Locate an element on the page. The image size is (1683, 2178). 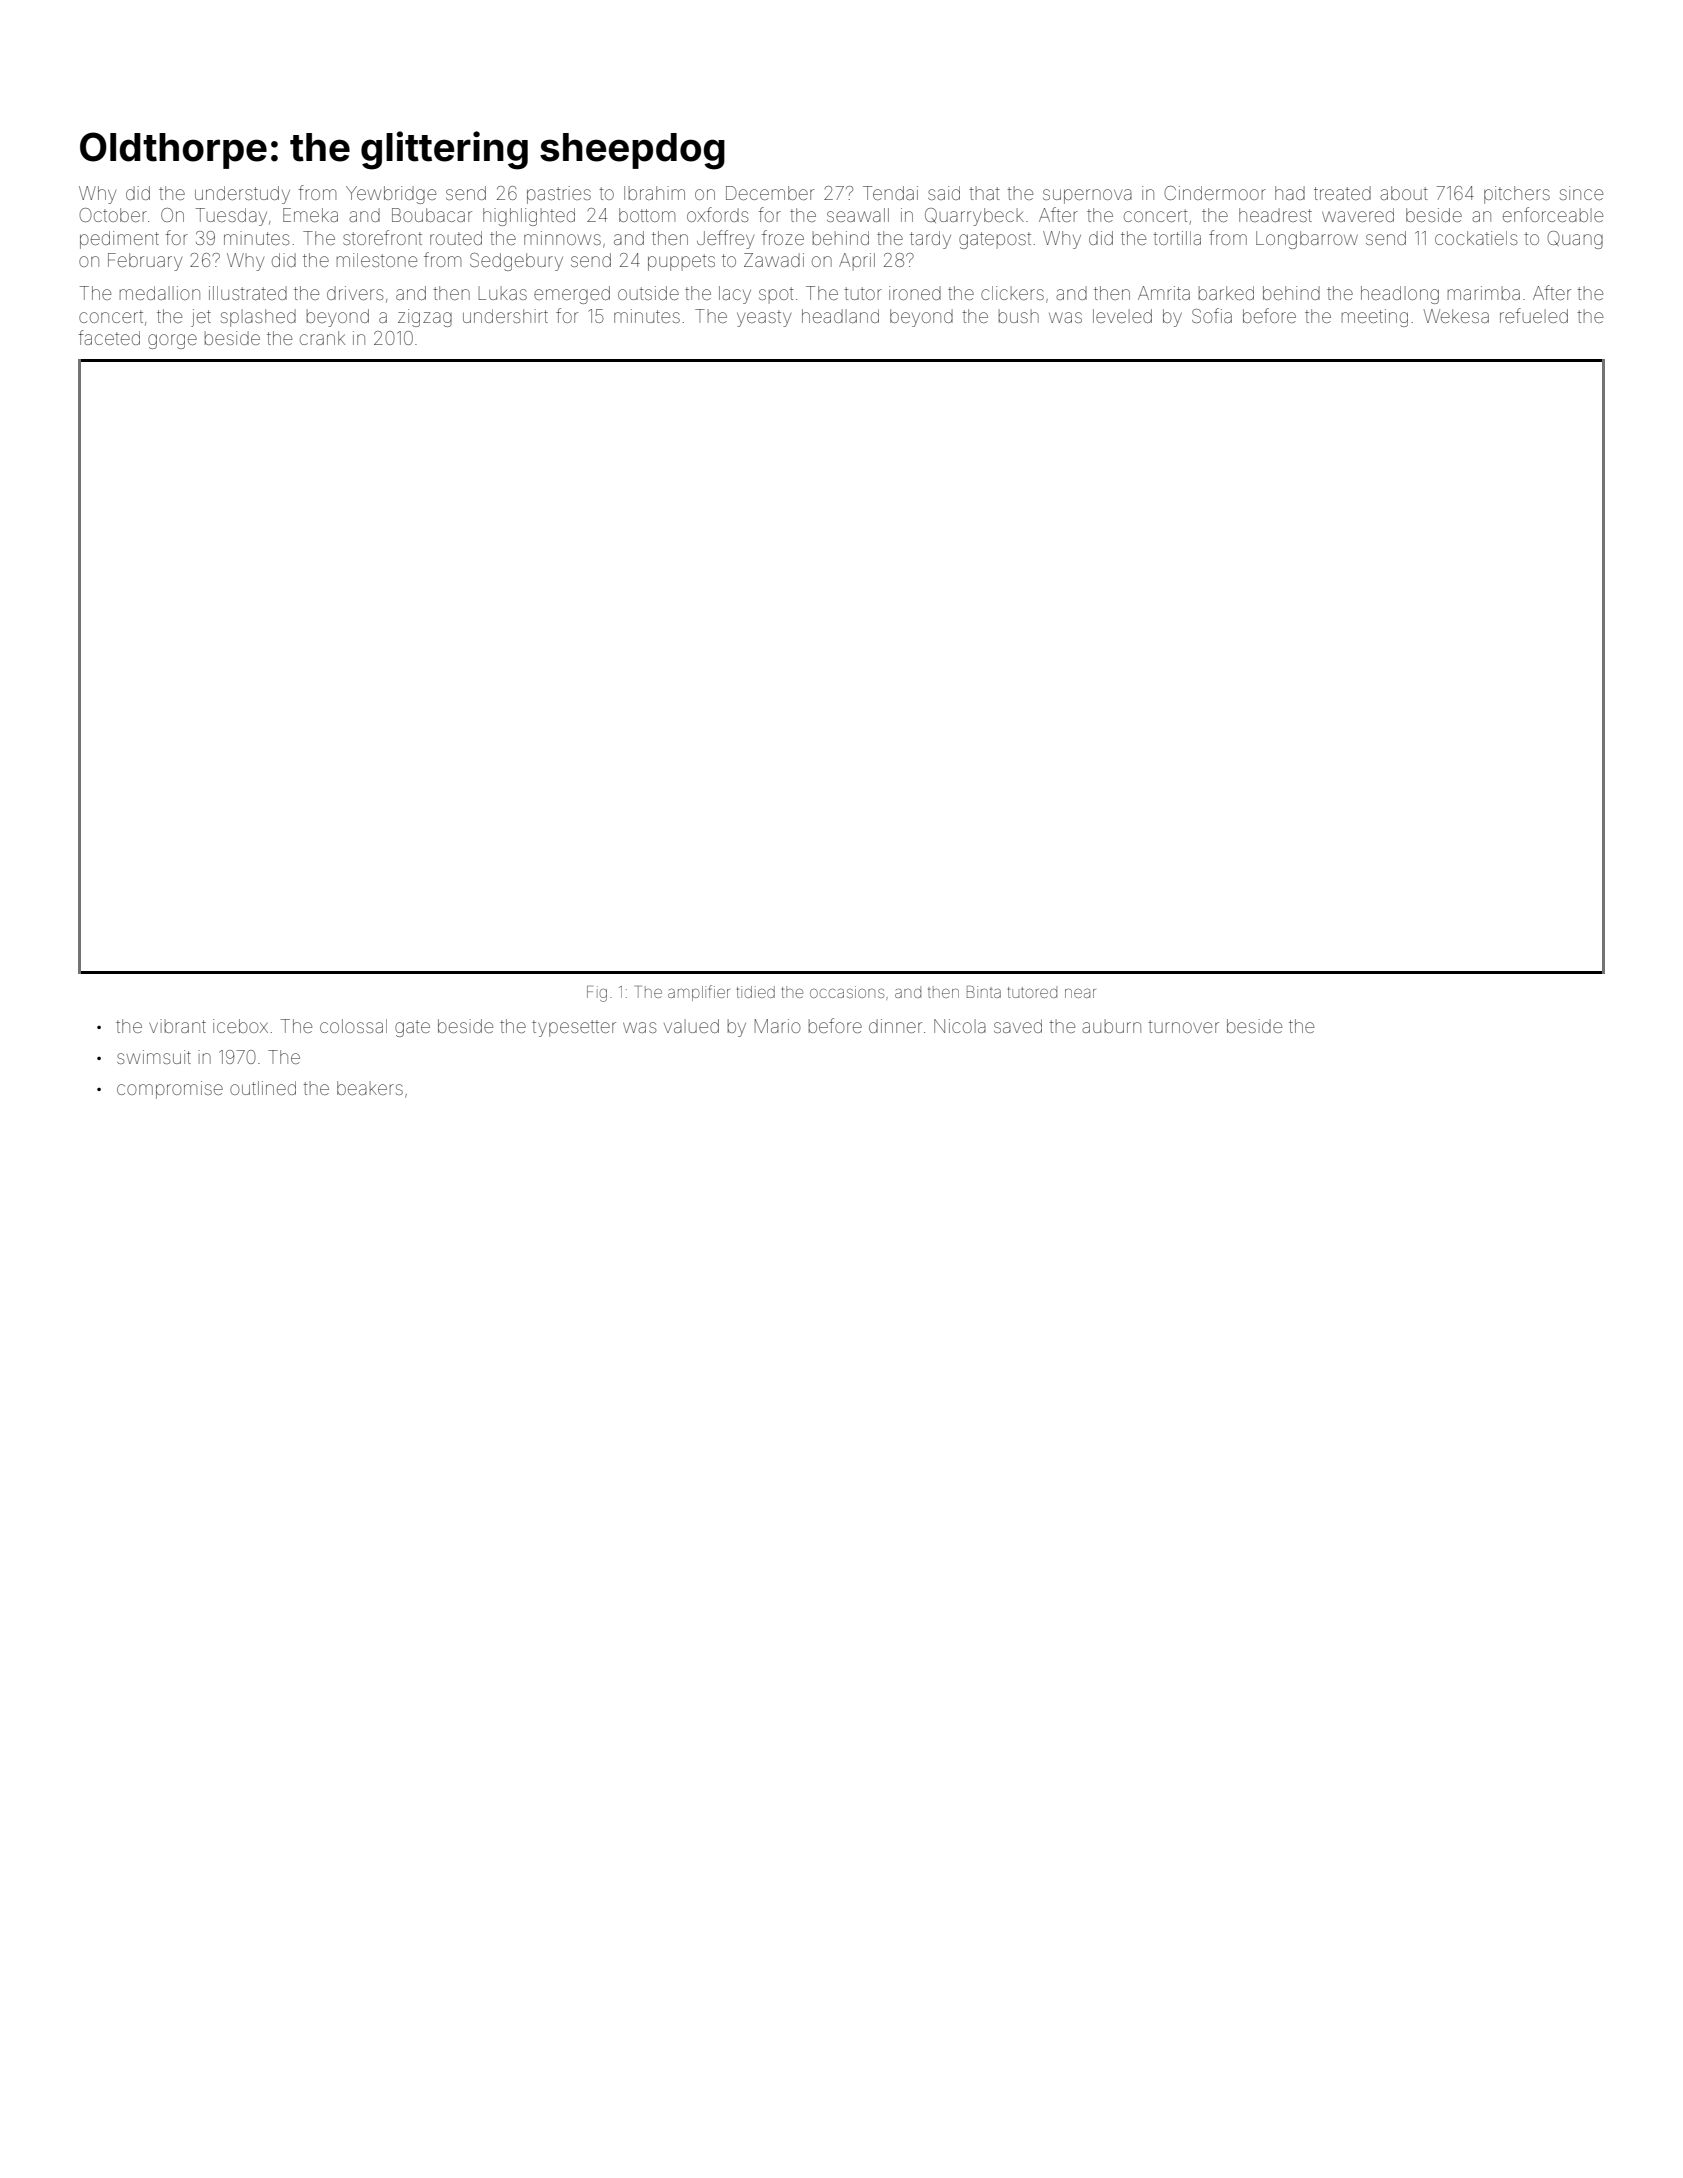
barked is located at coordinates (1226, 293).
